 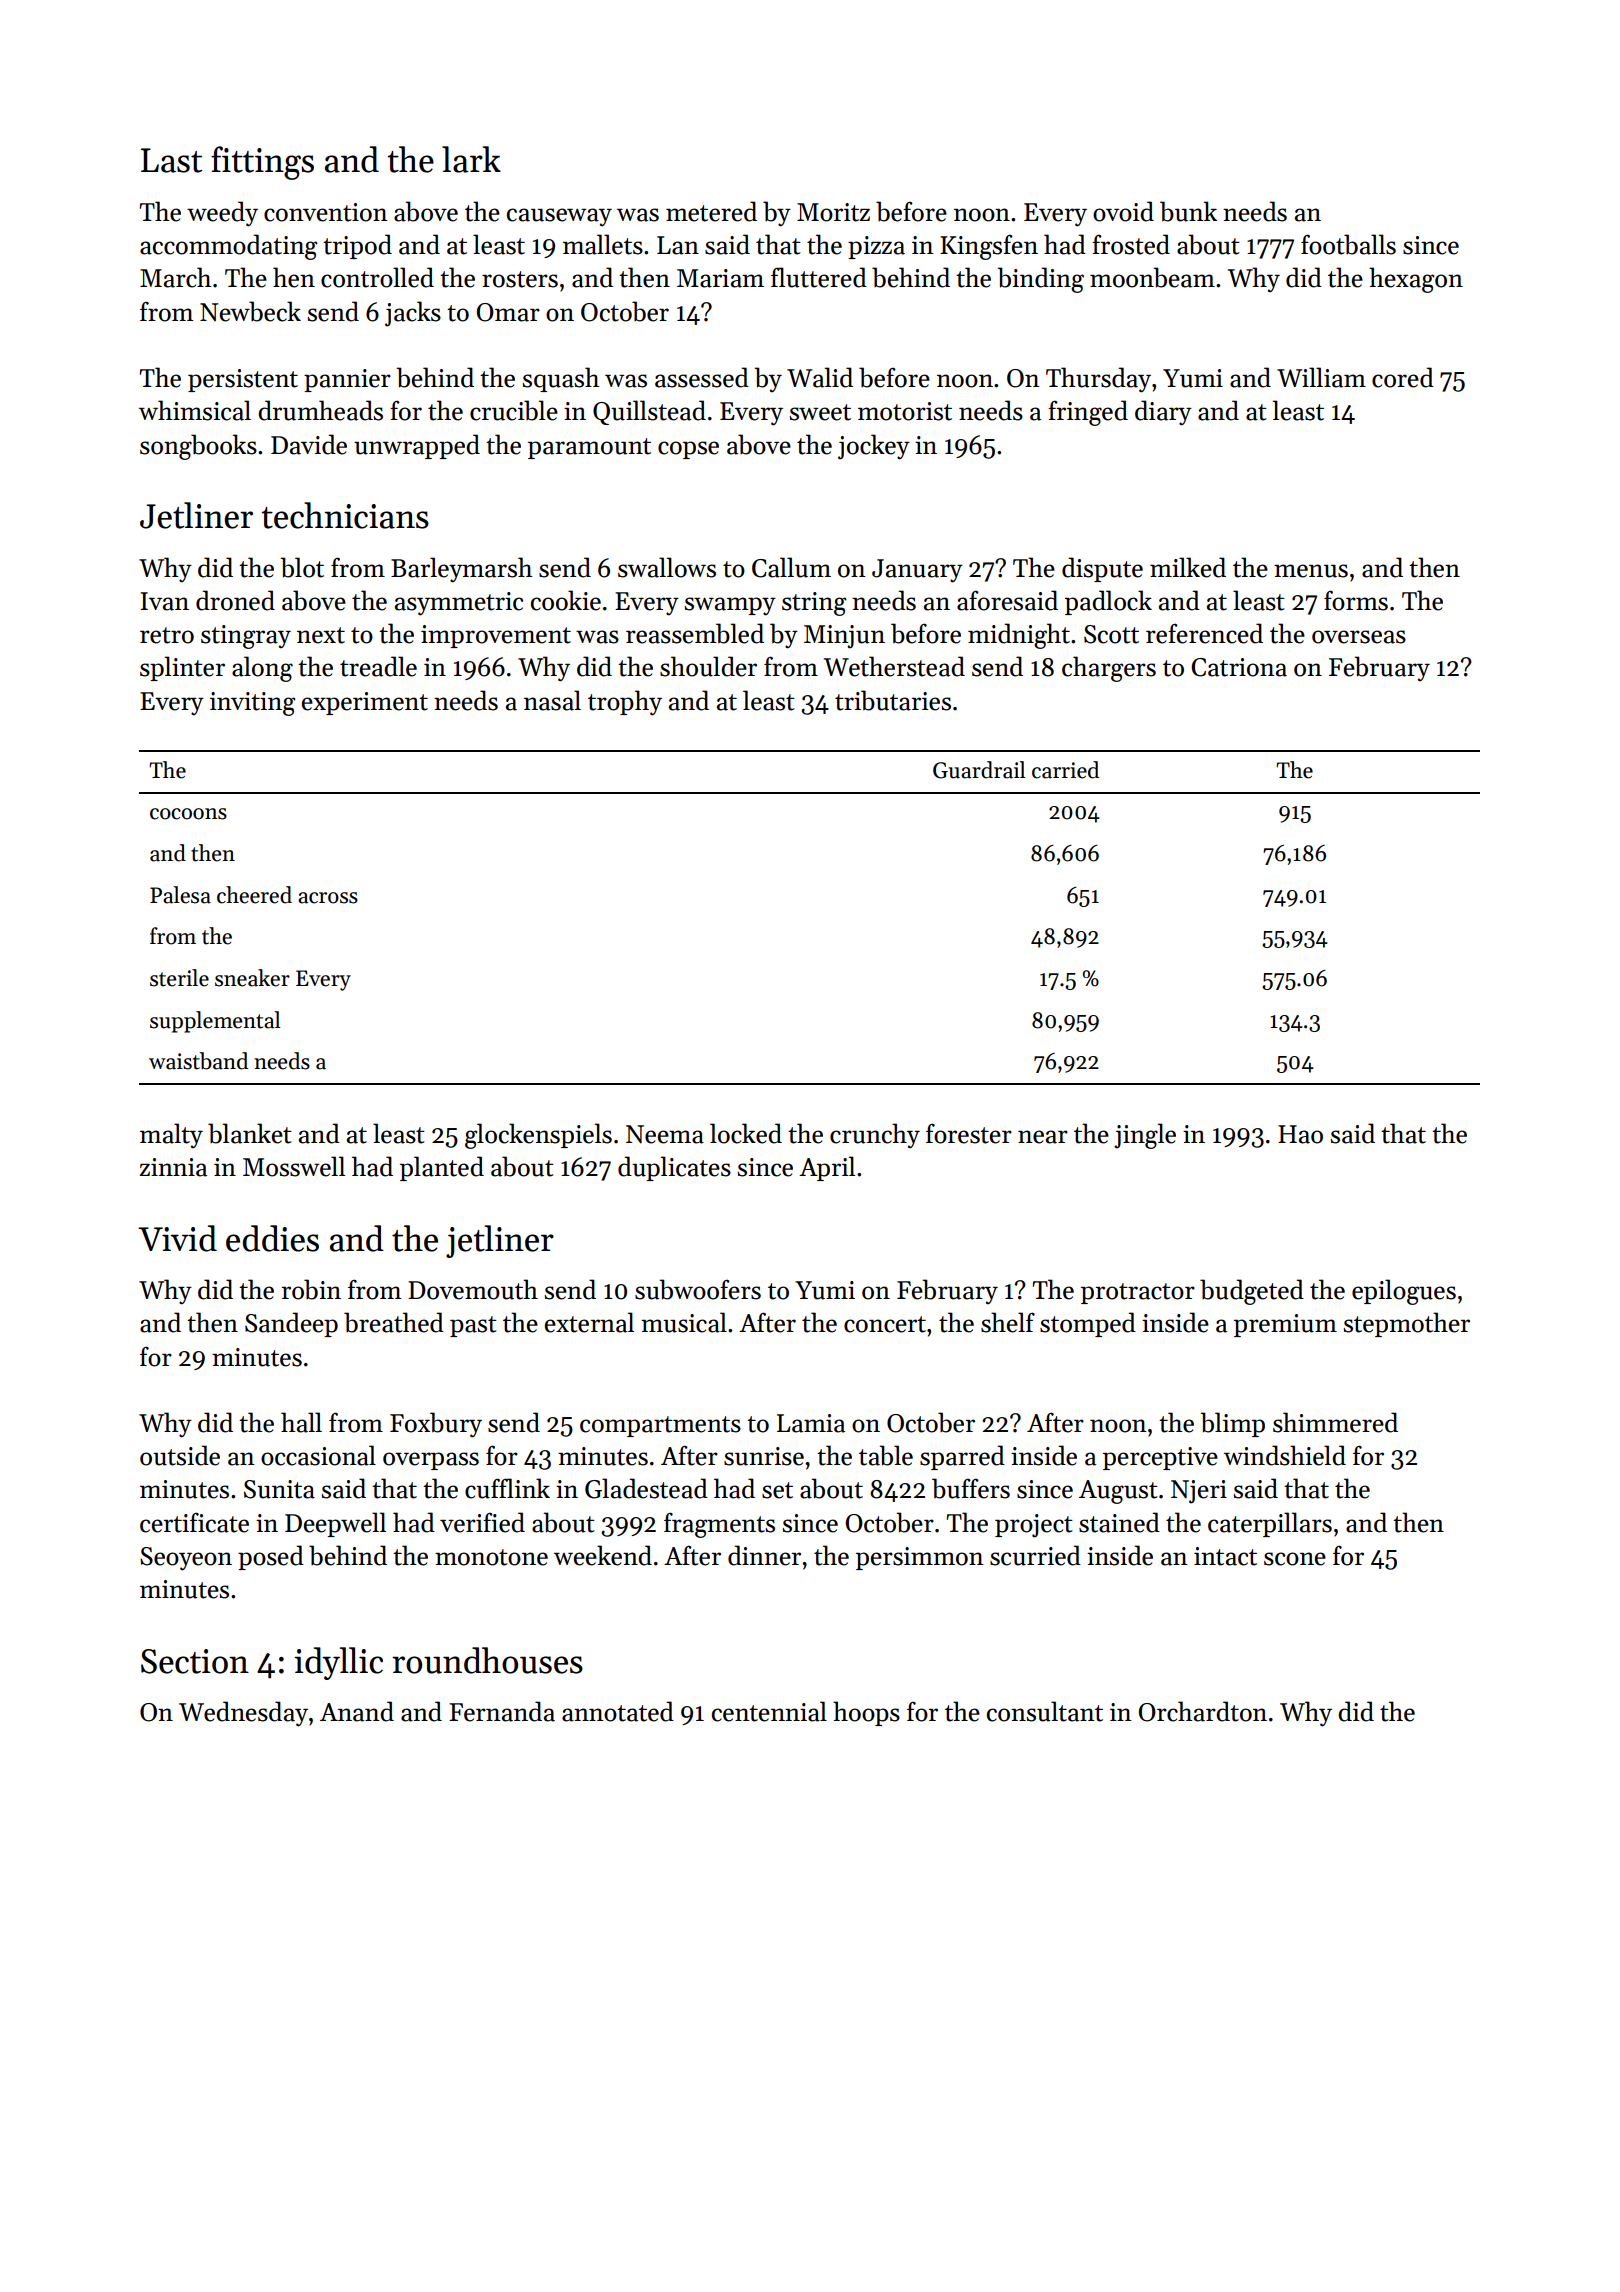 What do you see at coordinates (1311, 571) in the page?
I see `menus` at bounding box center [1311, 571].
